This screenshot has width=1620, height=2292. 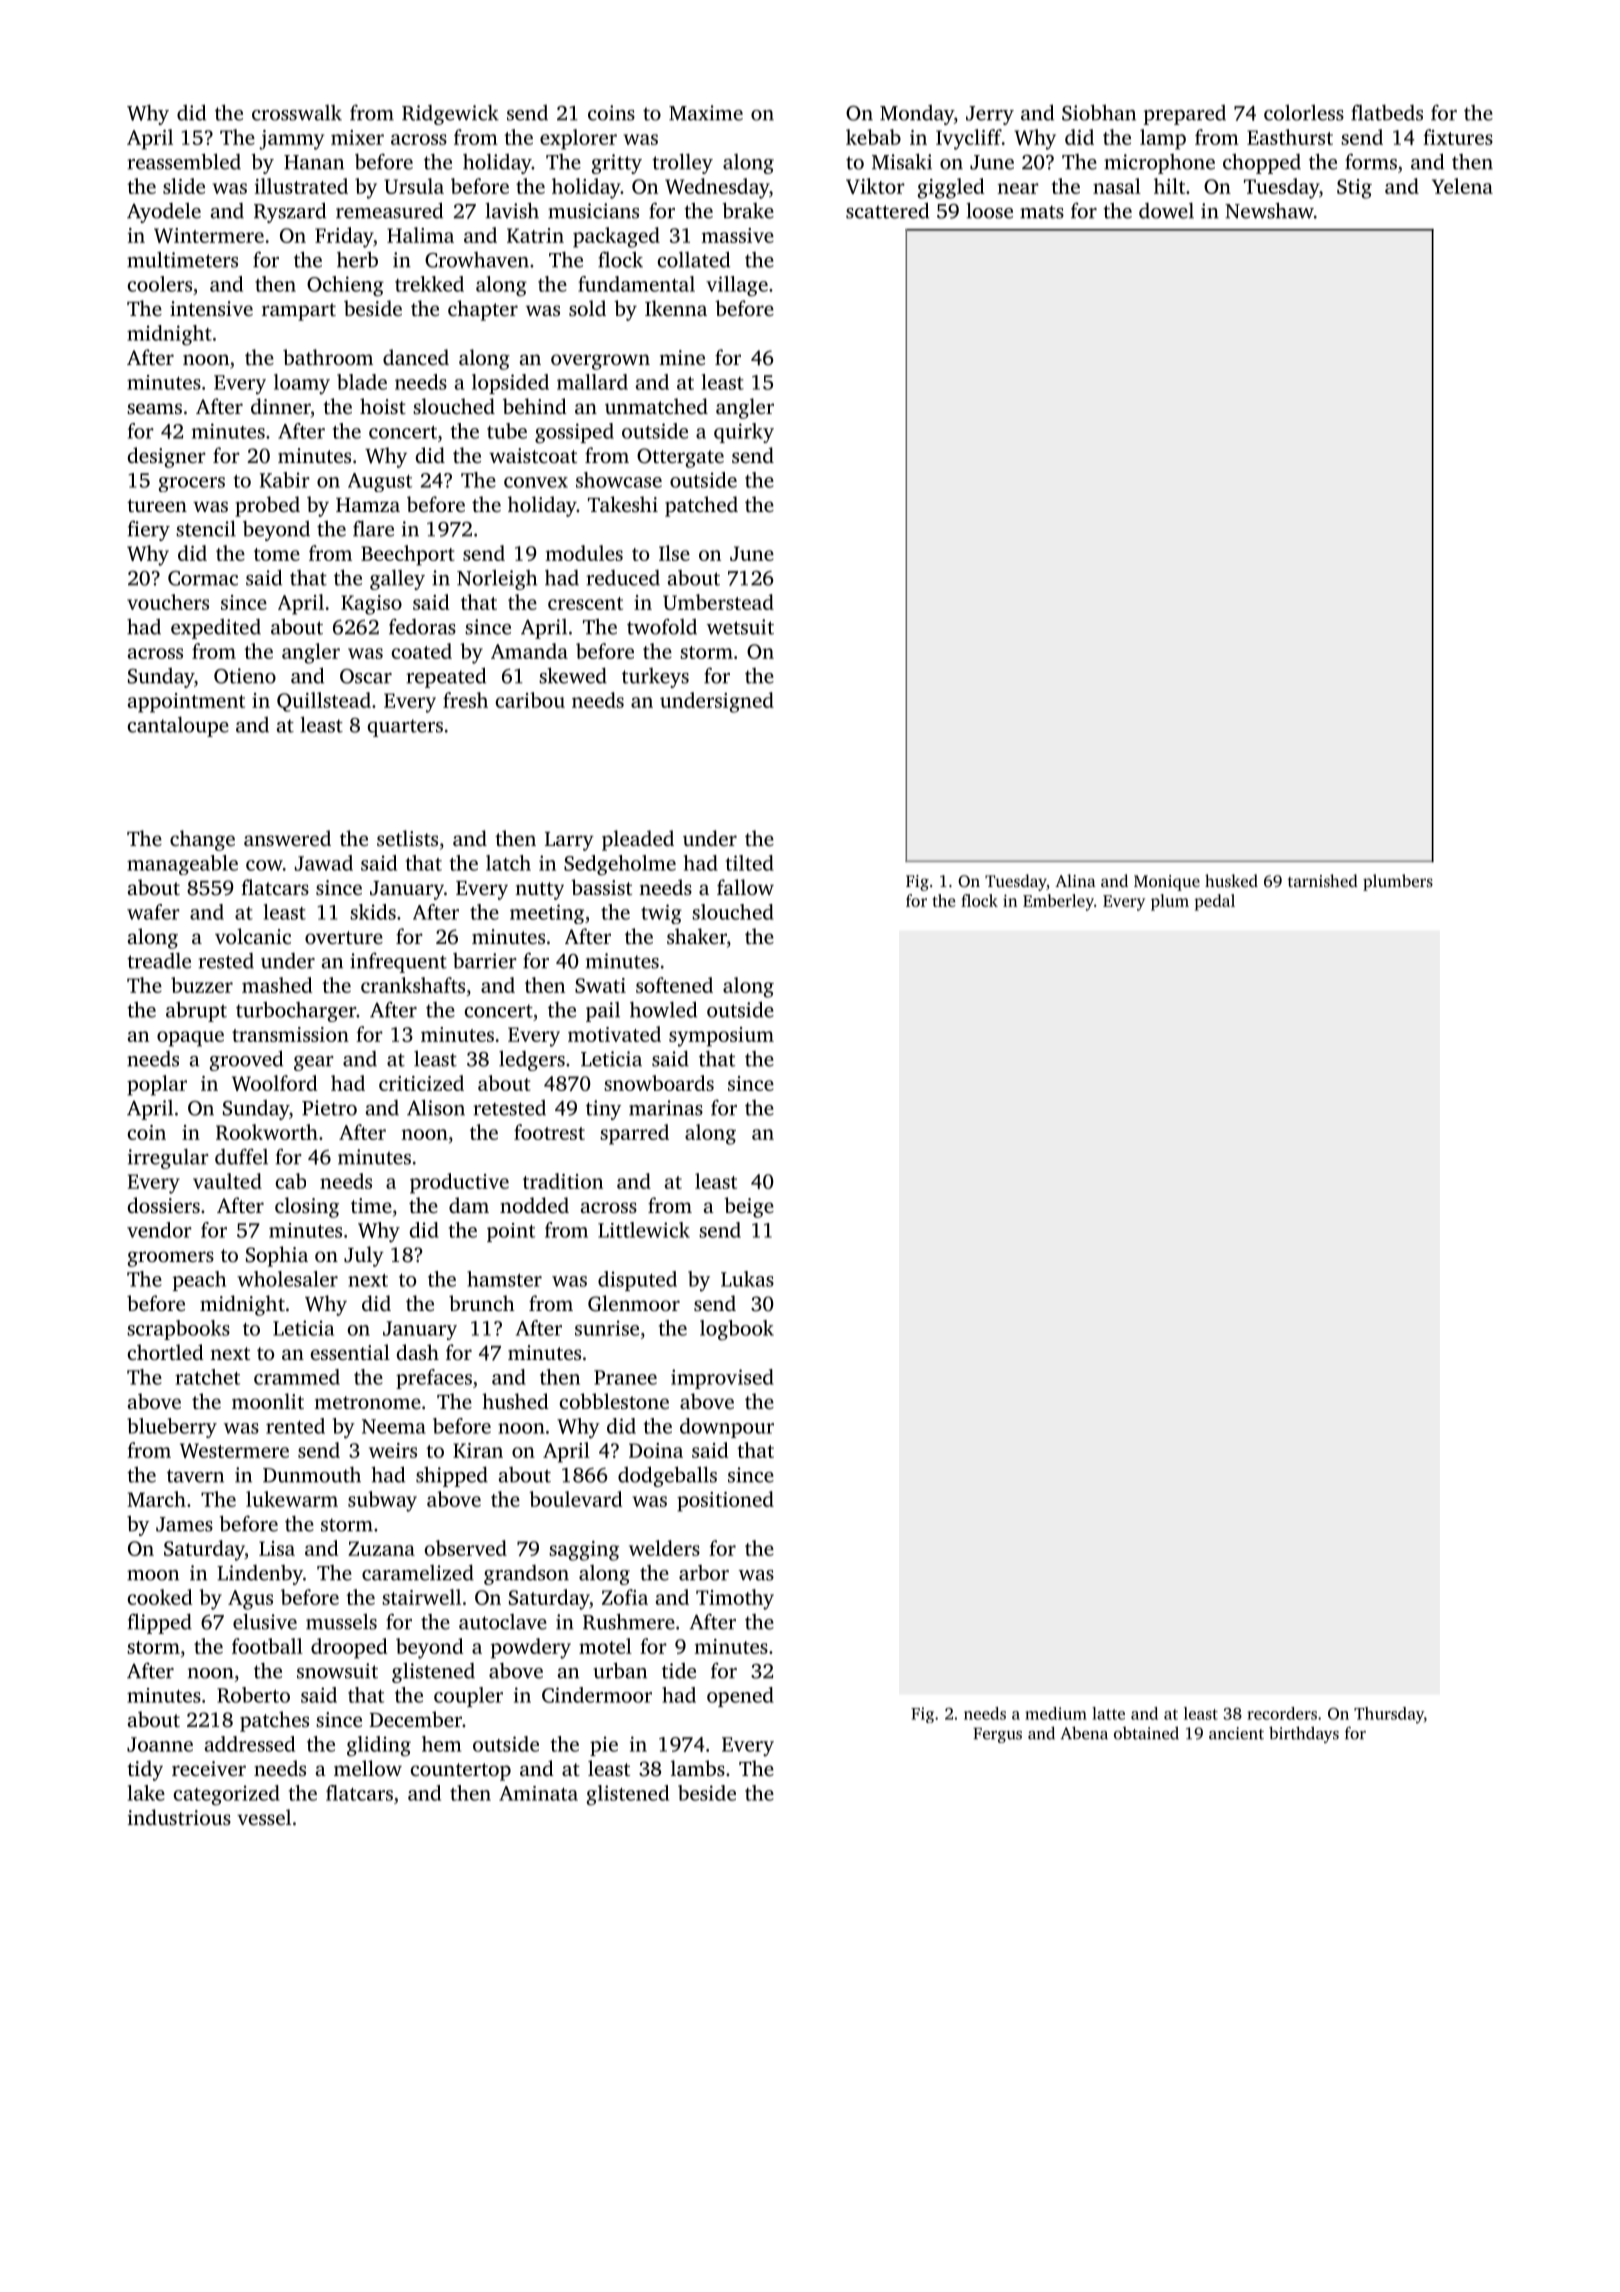 I want to click on symposium, so click(x=721, y=1037).
